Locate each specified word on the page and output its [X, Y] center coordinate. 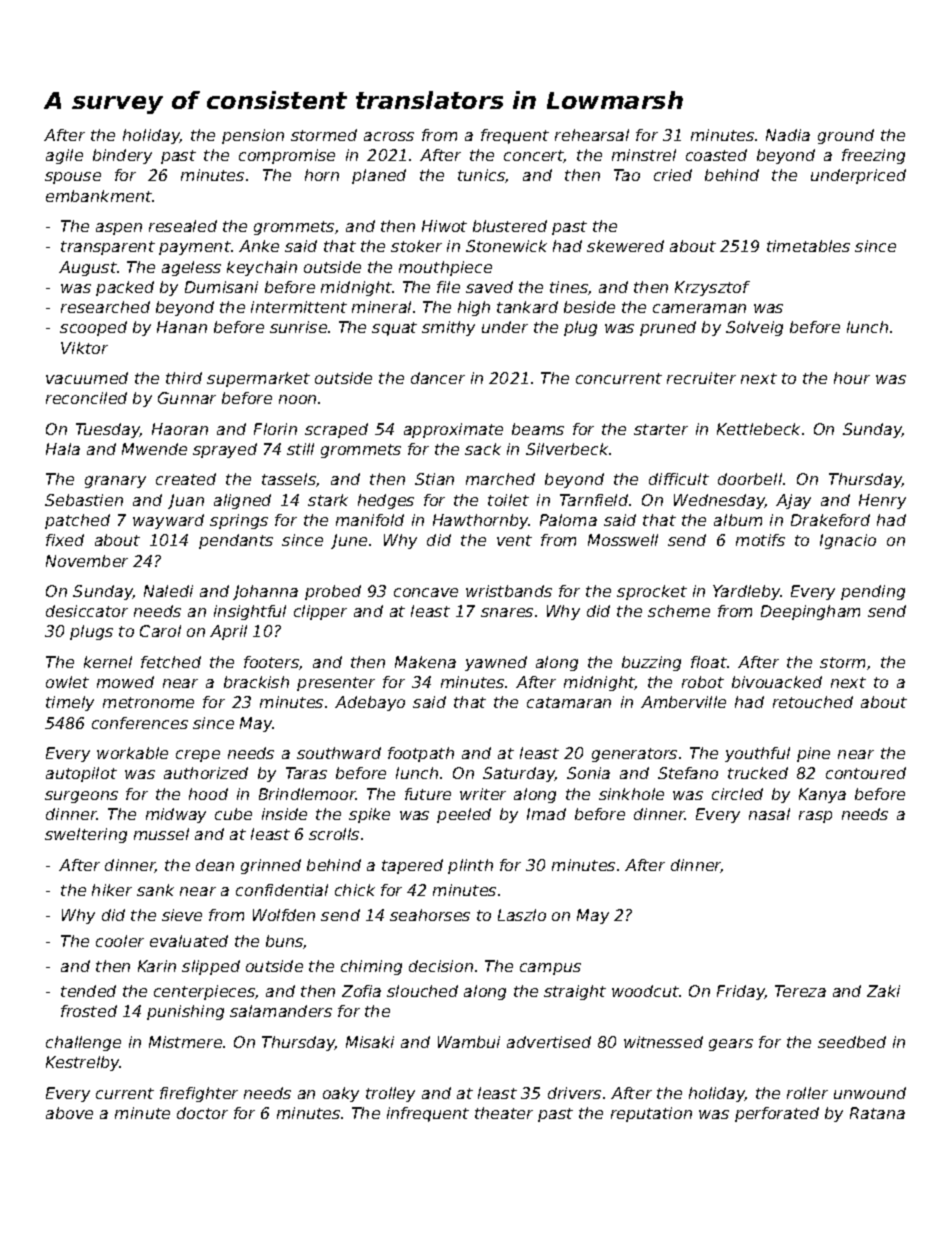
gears [731, 1045]
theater [504, 1113]
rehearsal [592, 135]
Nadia [788, 135]
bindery [122, 156]
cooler [120, 941]
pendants [236, 541]
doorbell [750, 479]
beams [538, 429]
